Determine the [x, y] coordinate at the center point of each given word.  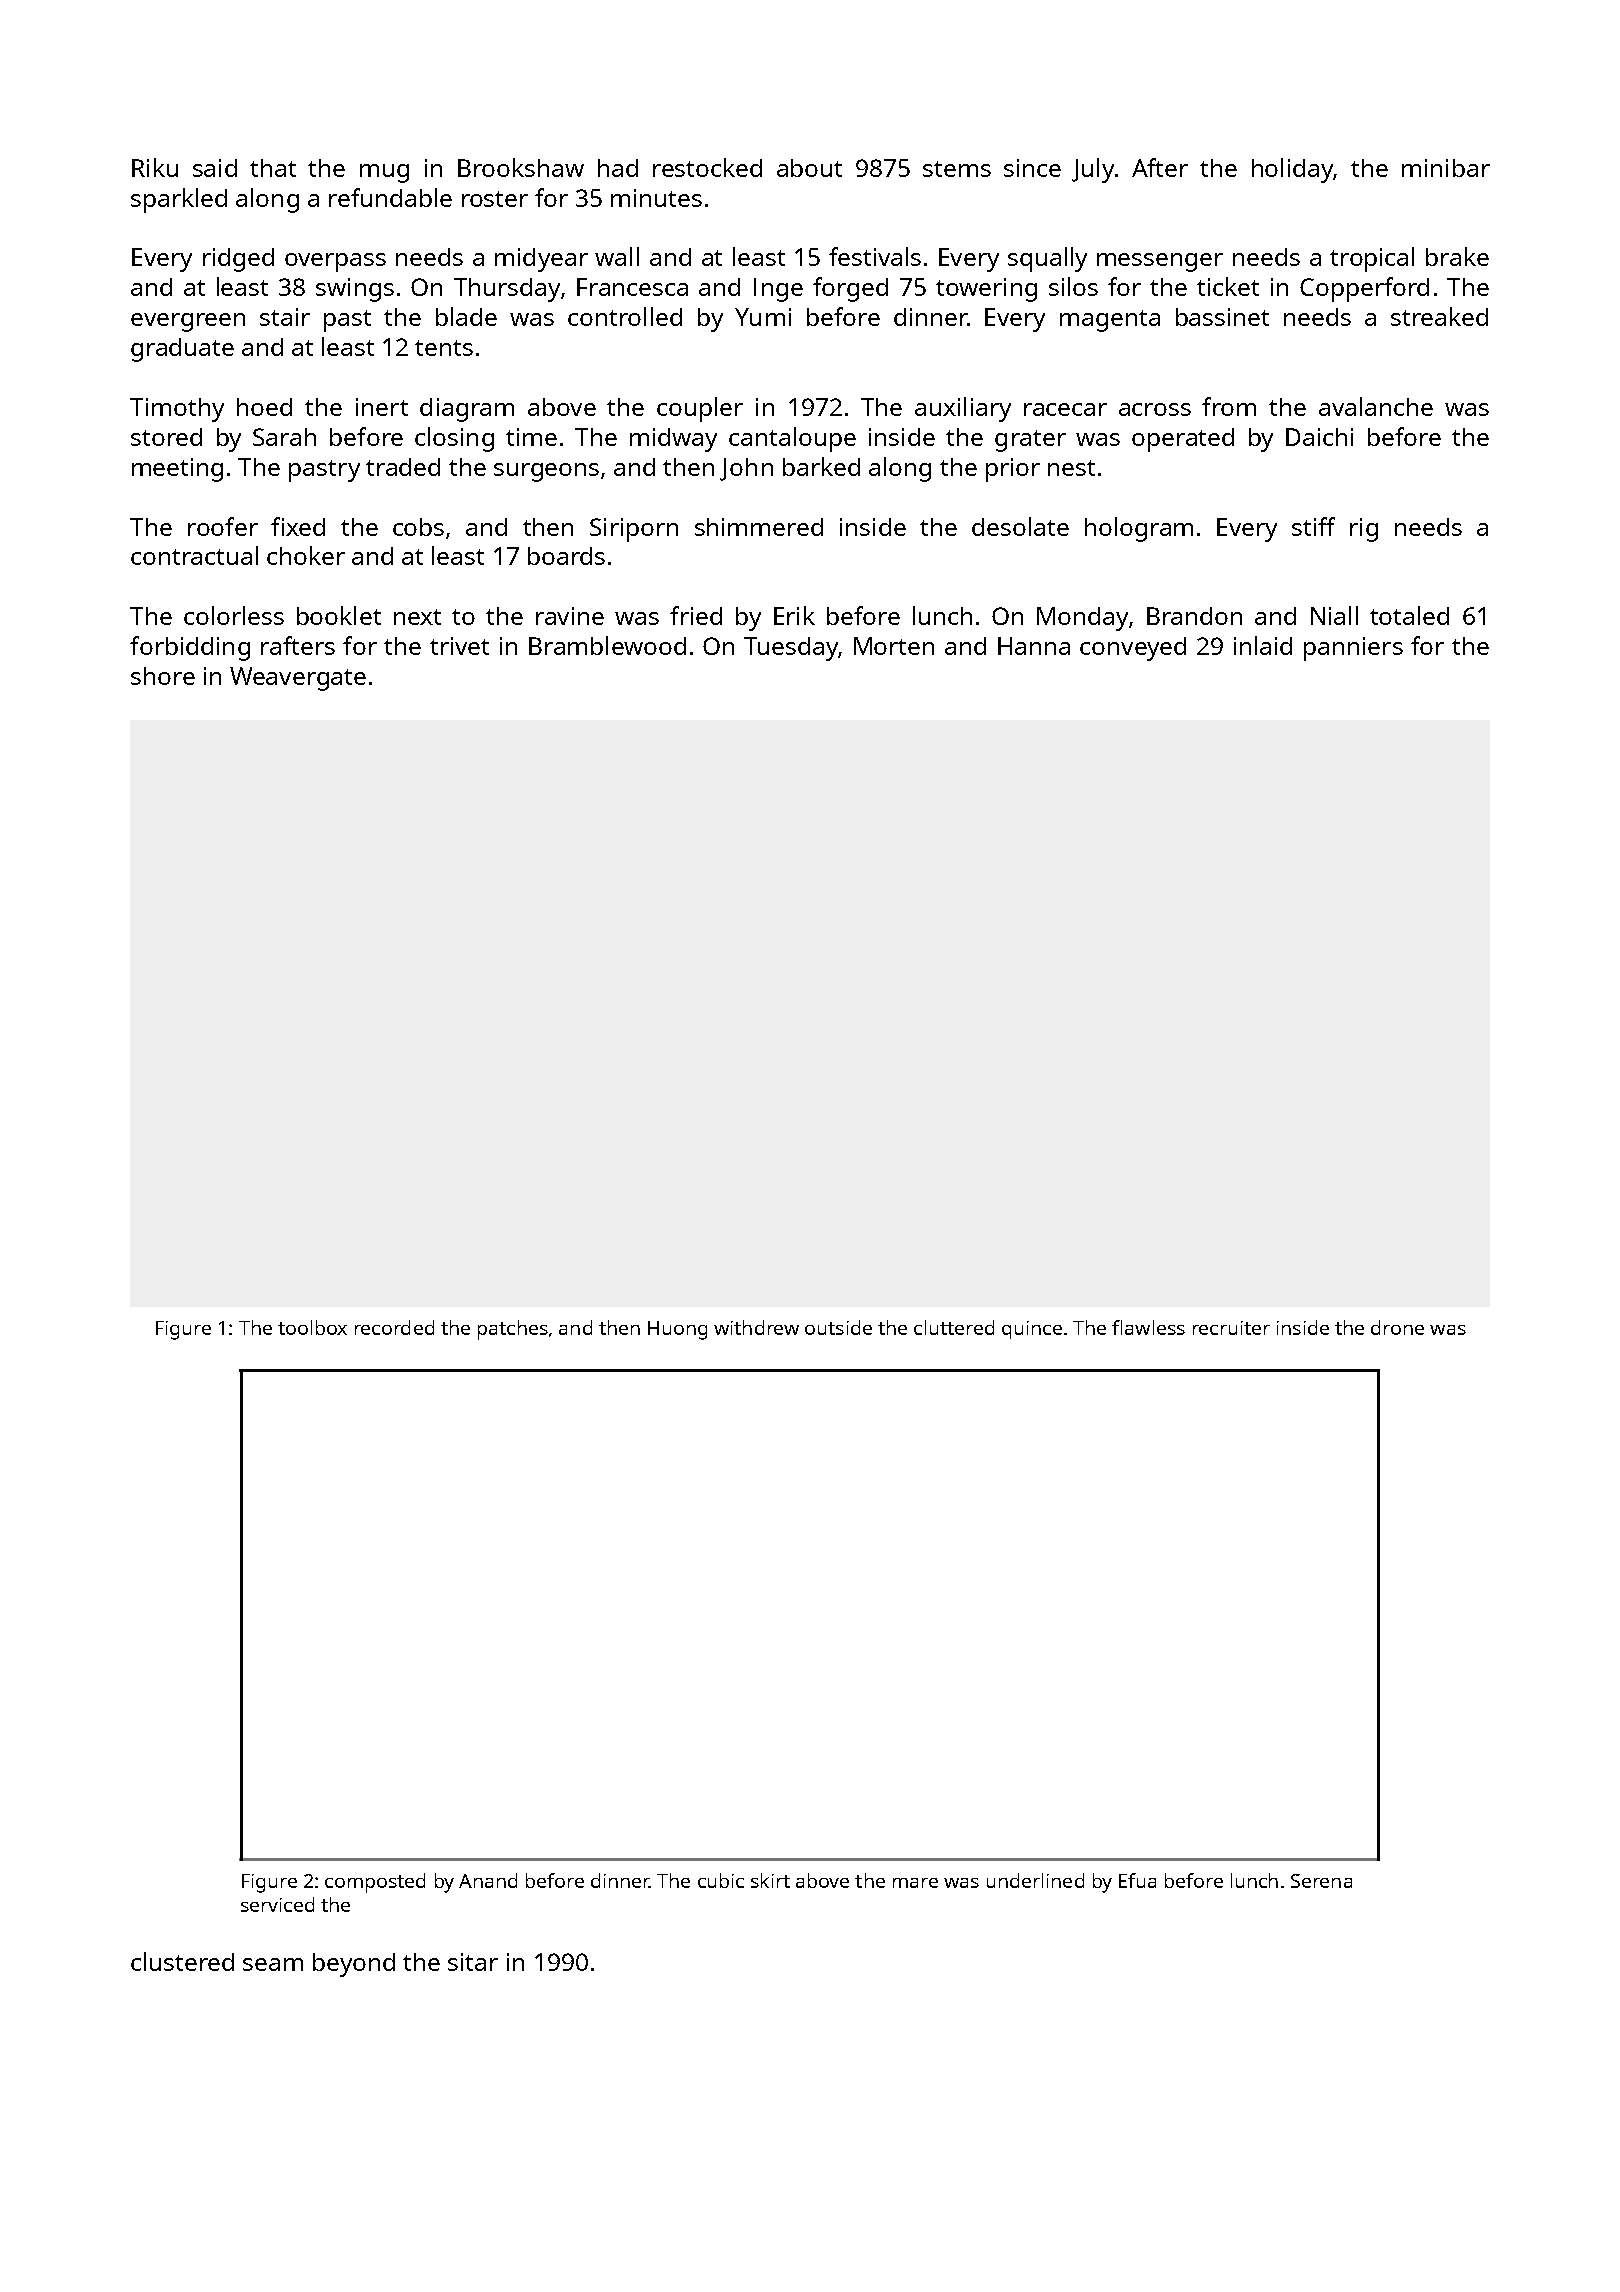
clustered [182, 1961]
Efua [1137, 1880]
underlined [1035, 1880]
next [417, 617]
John [746, 469]
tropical [1372, 259]
